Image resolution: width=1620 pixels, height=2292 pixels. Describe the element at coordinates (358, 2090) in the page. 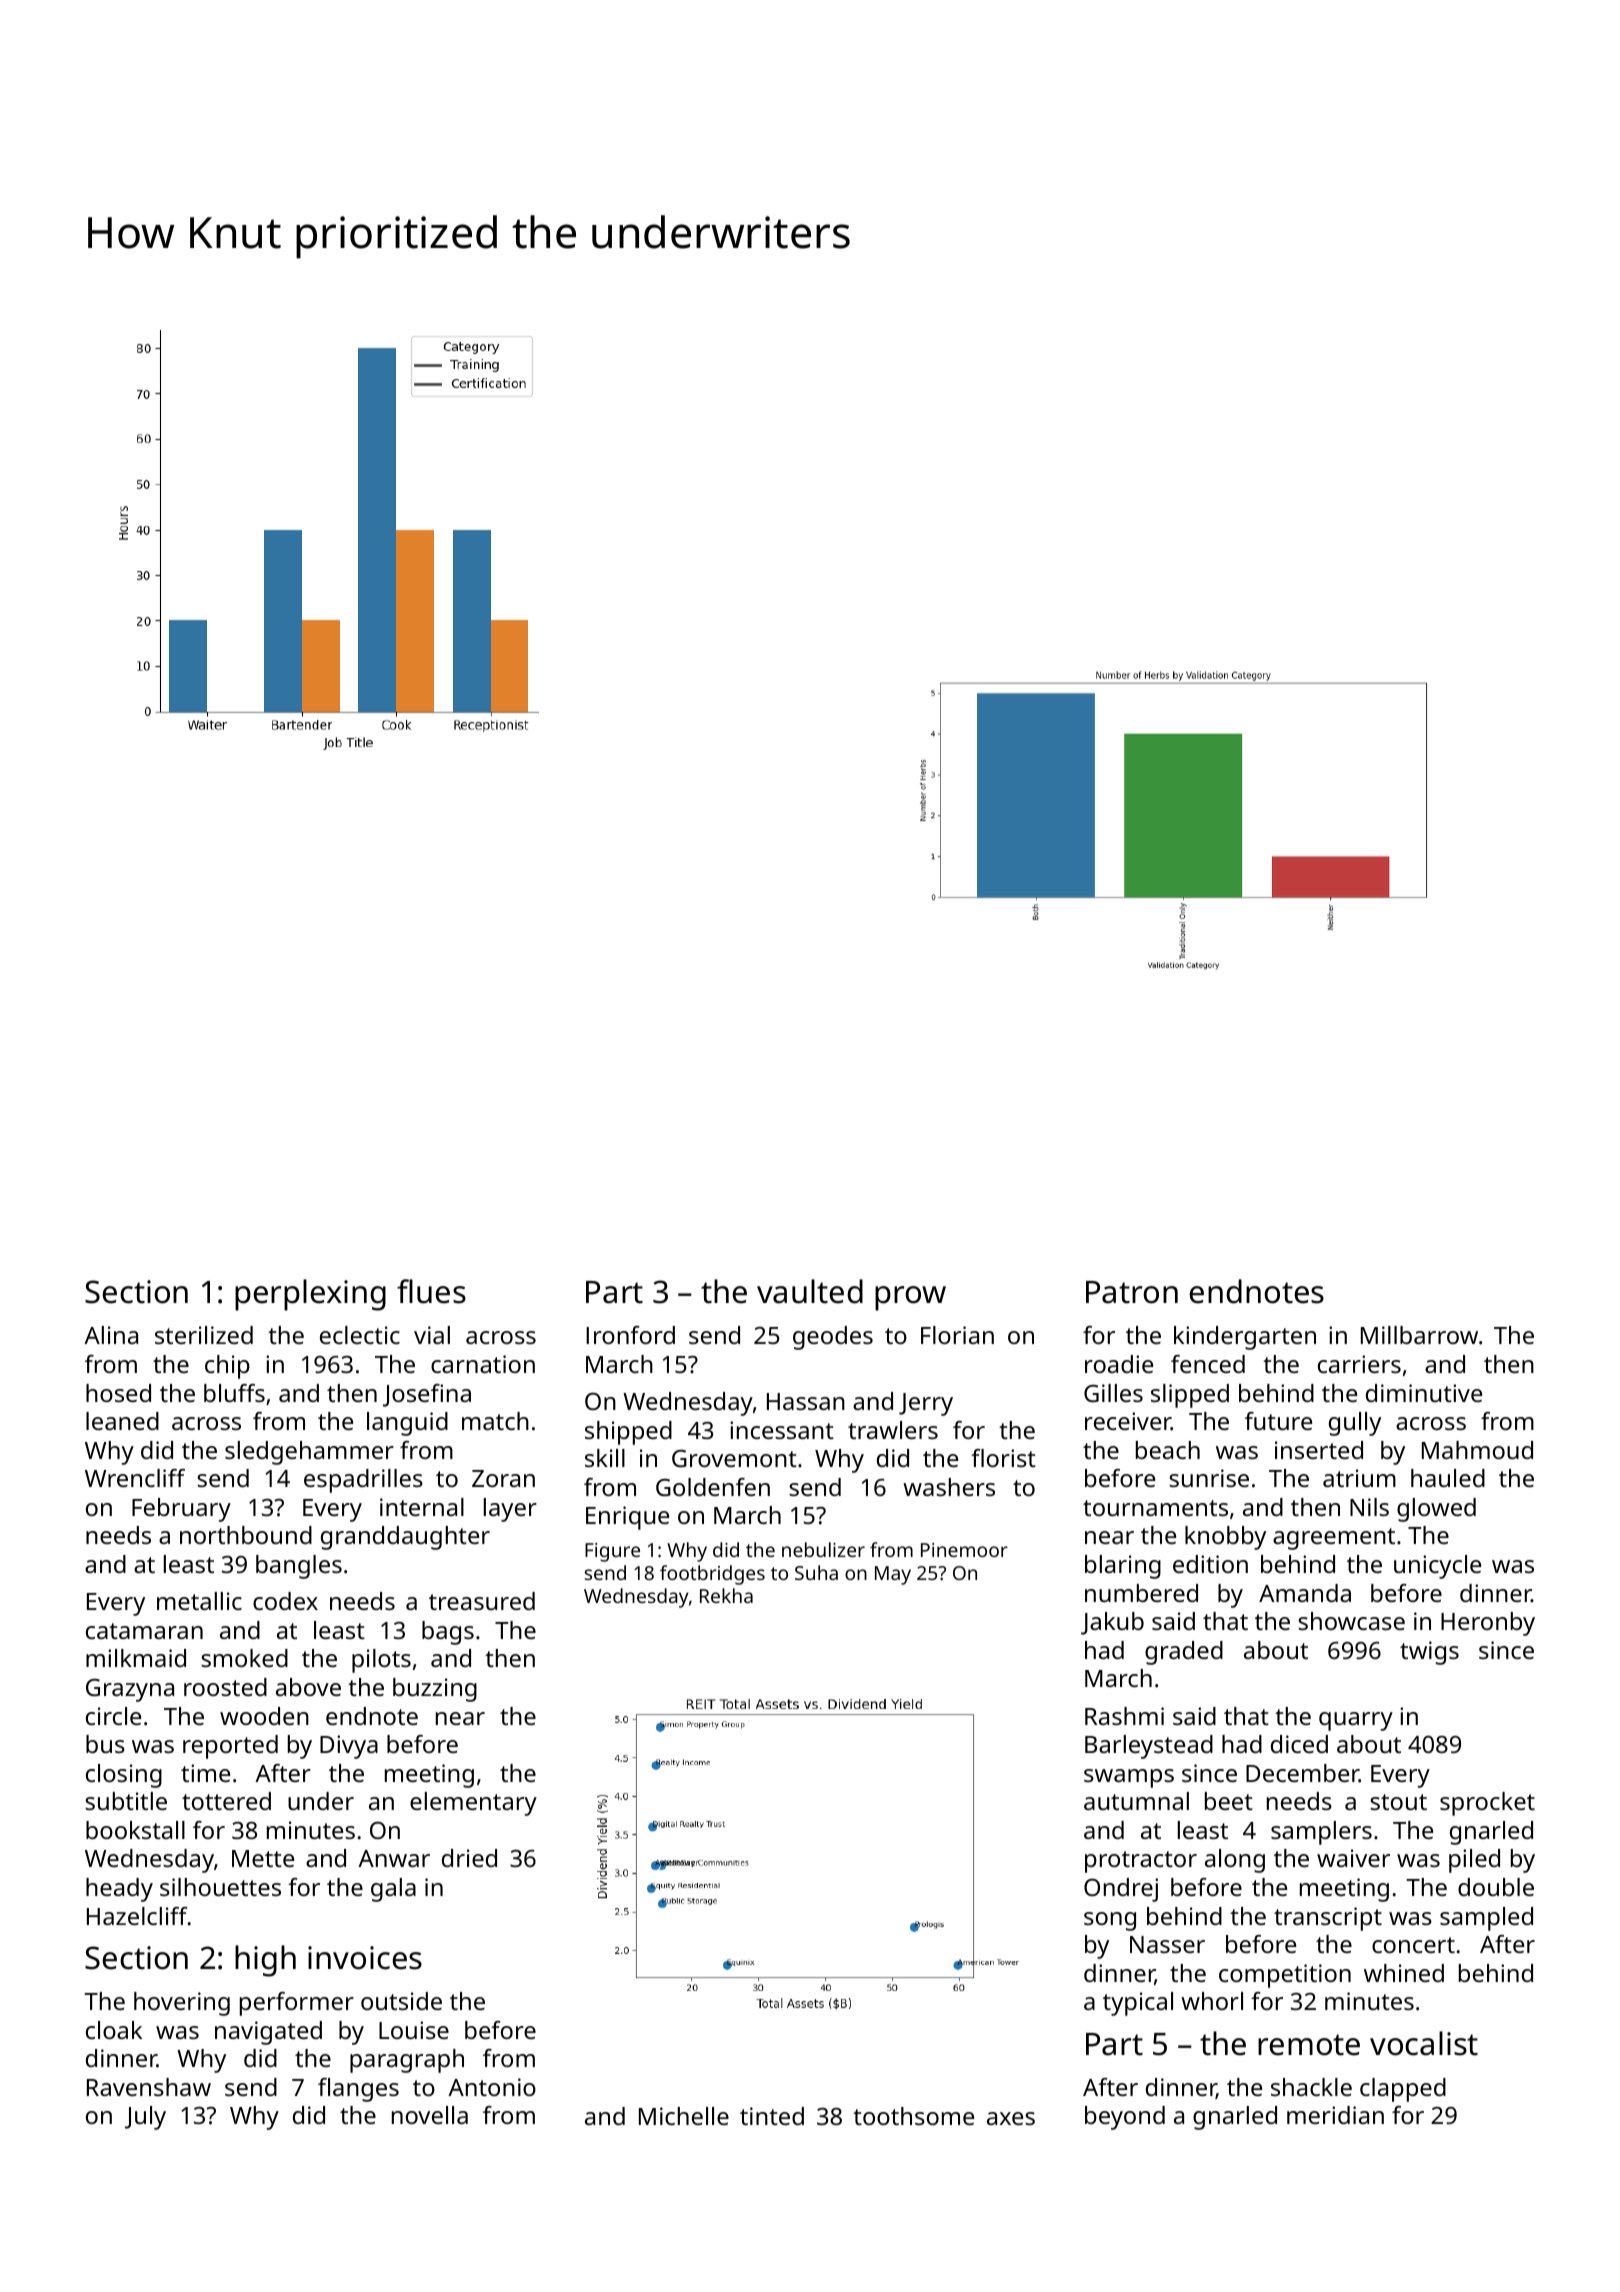

I see `flanges` at that location.
